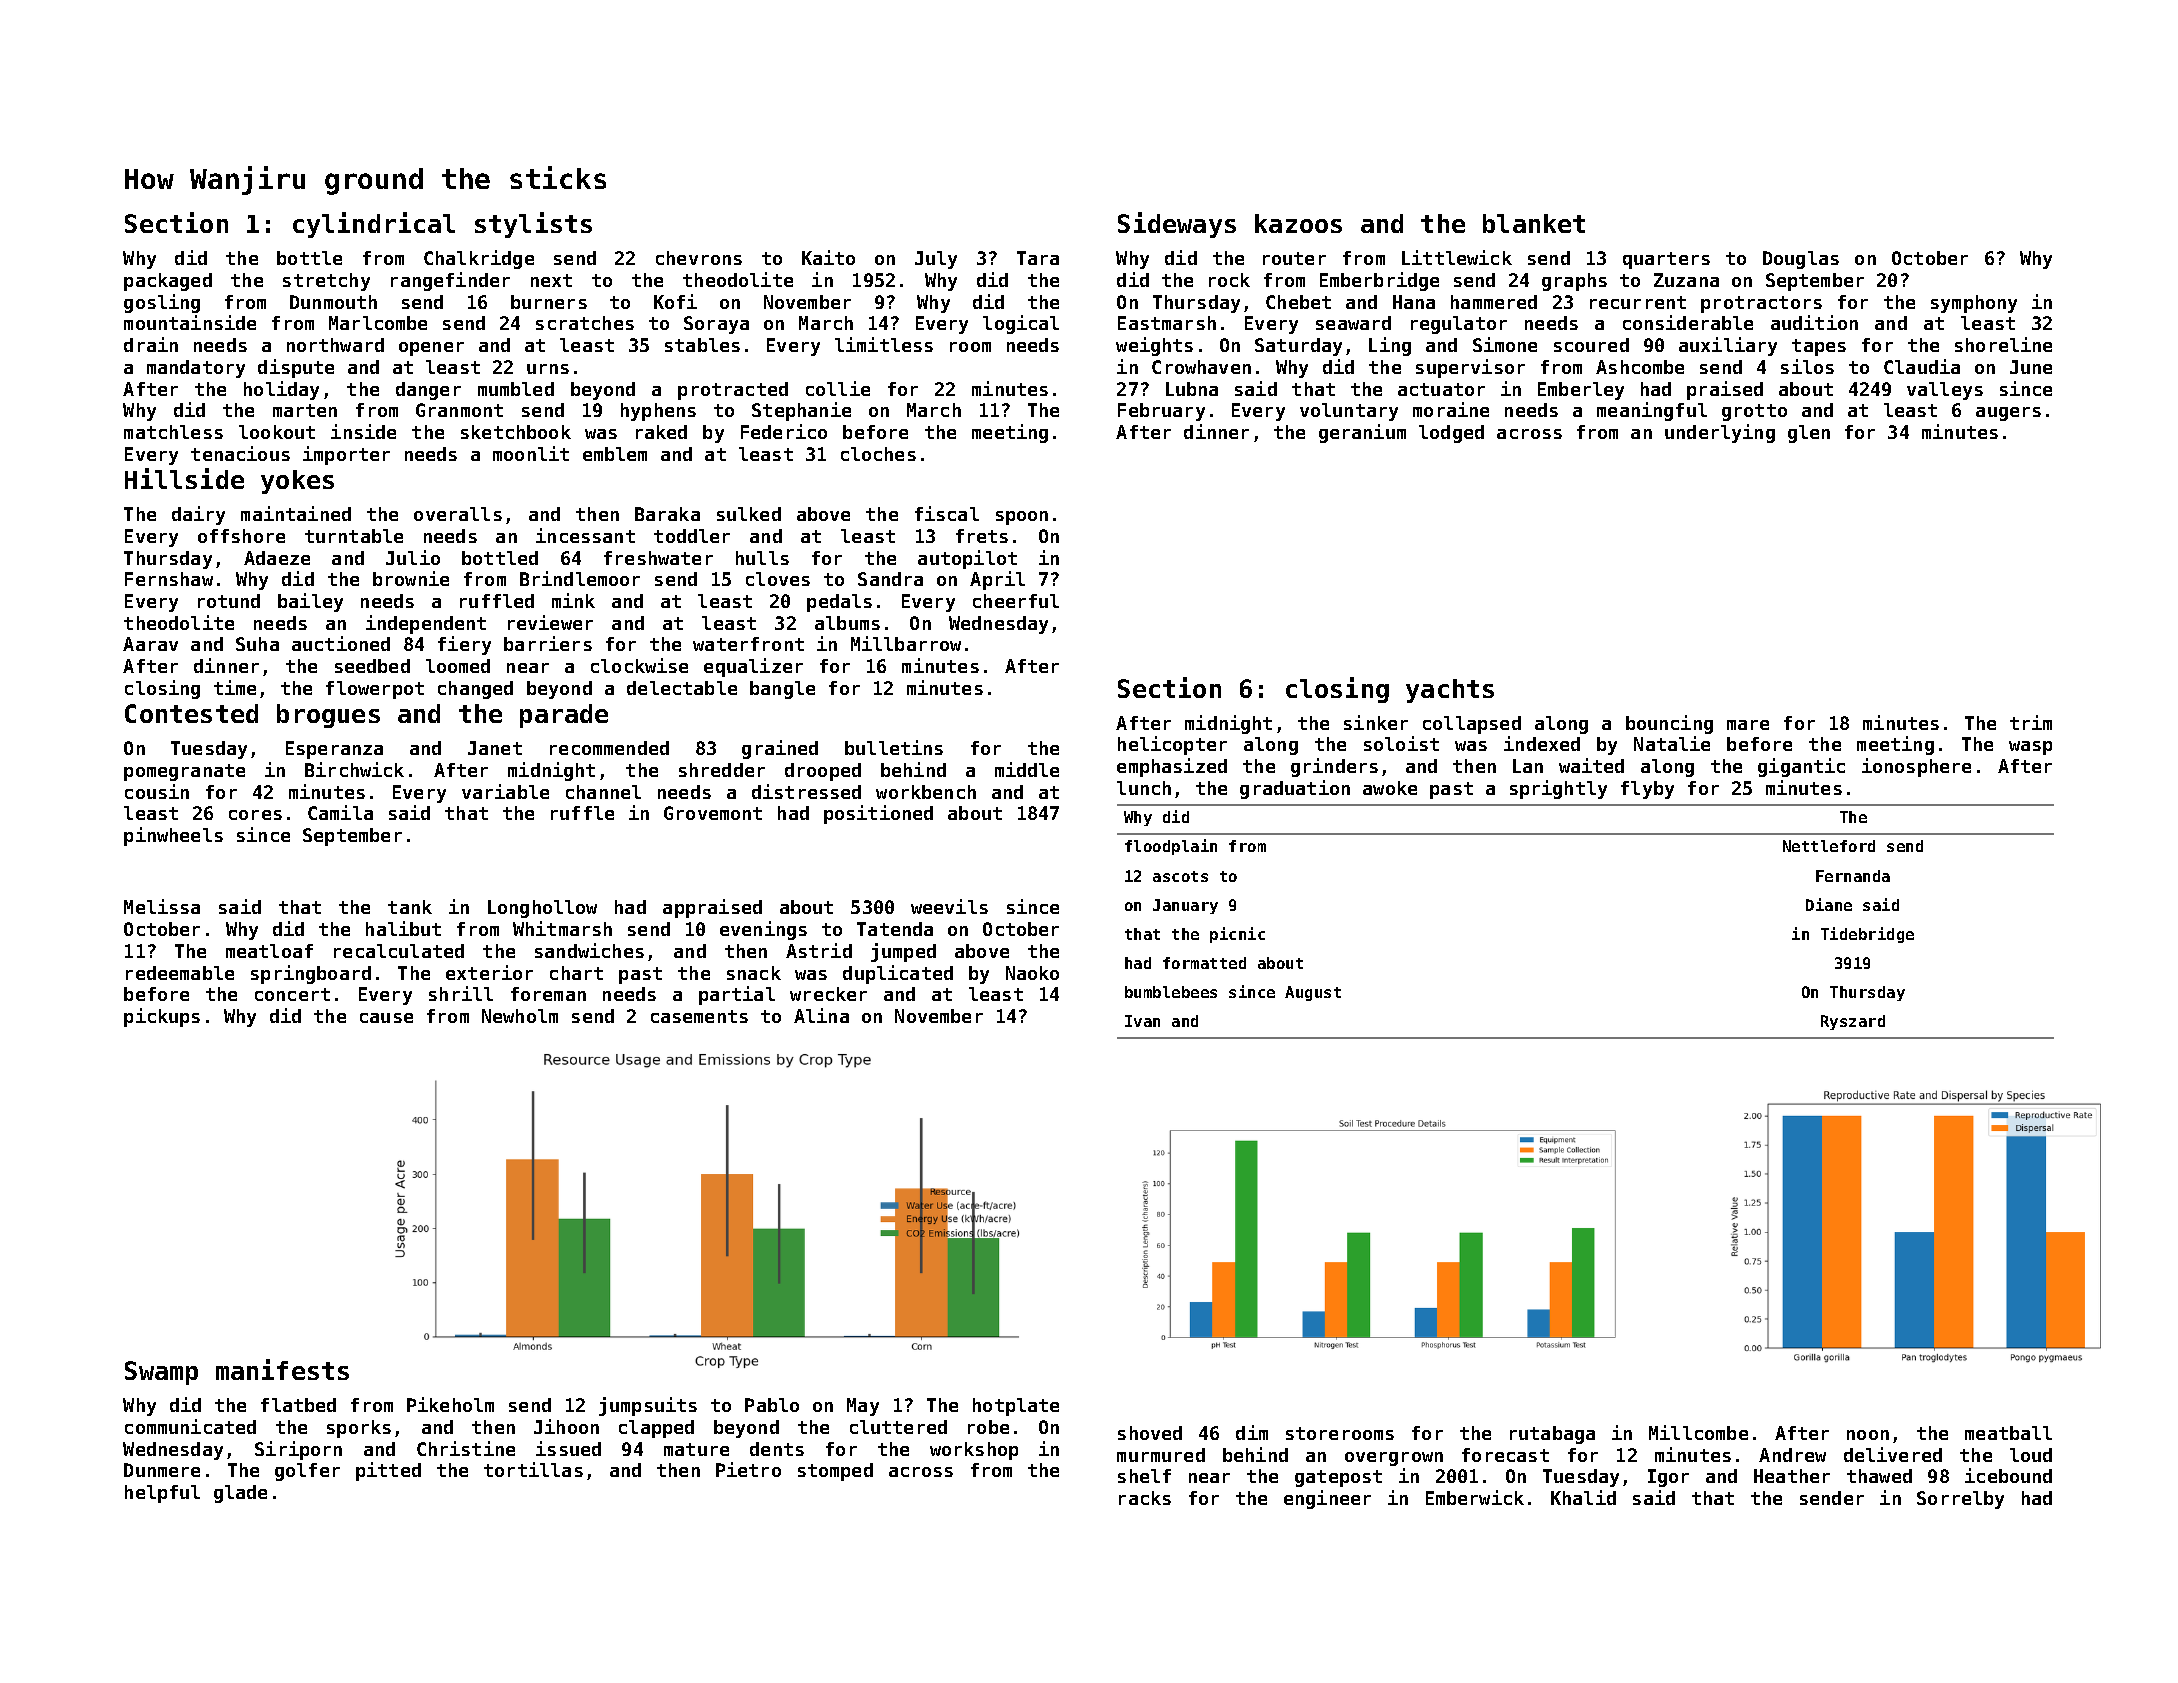 This document has height=1683, width=2178. I want to click on casements, so click(699, 1016).
